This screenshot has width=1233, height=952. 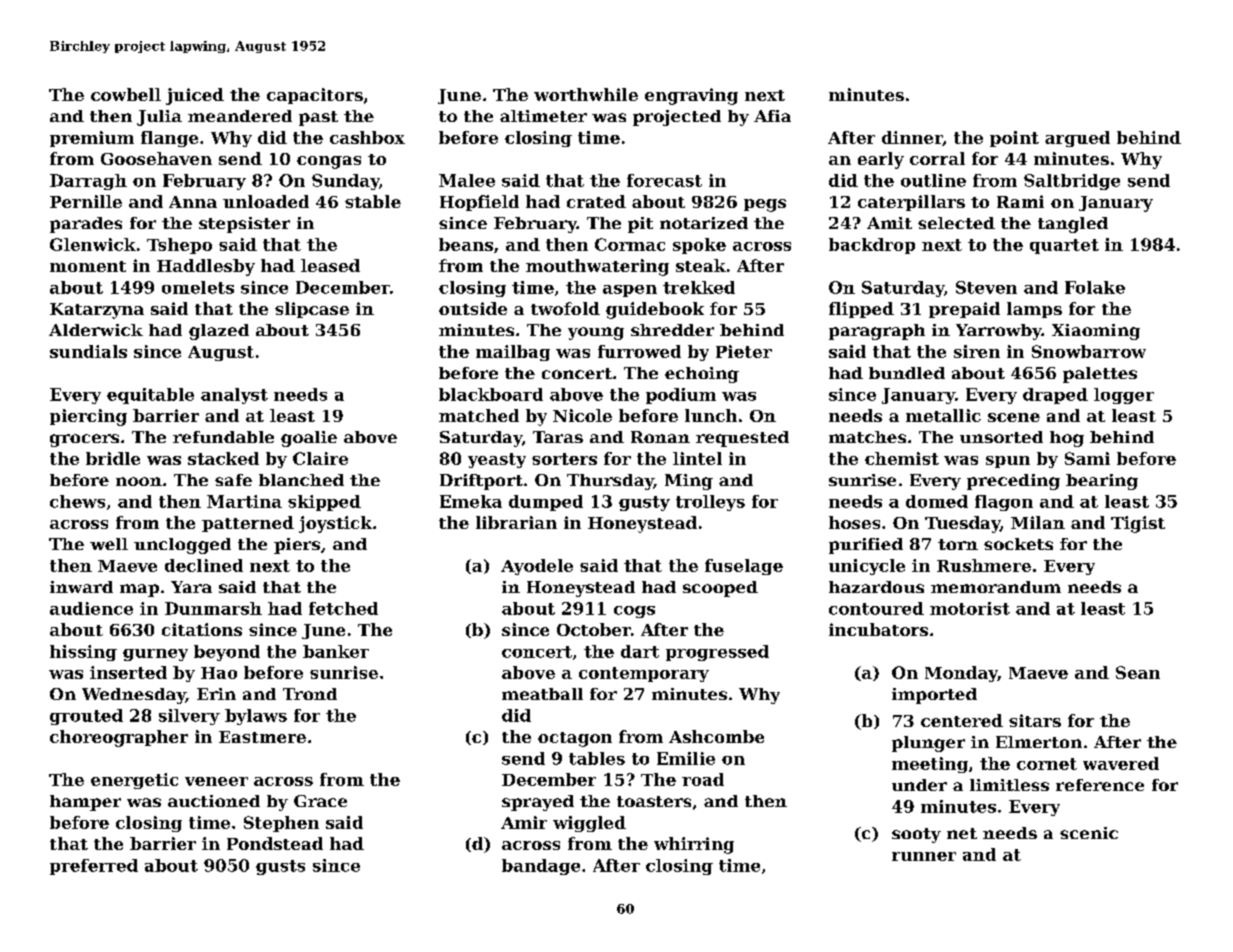 I want to click on bandage, so click(x=541, y=867).
